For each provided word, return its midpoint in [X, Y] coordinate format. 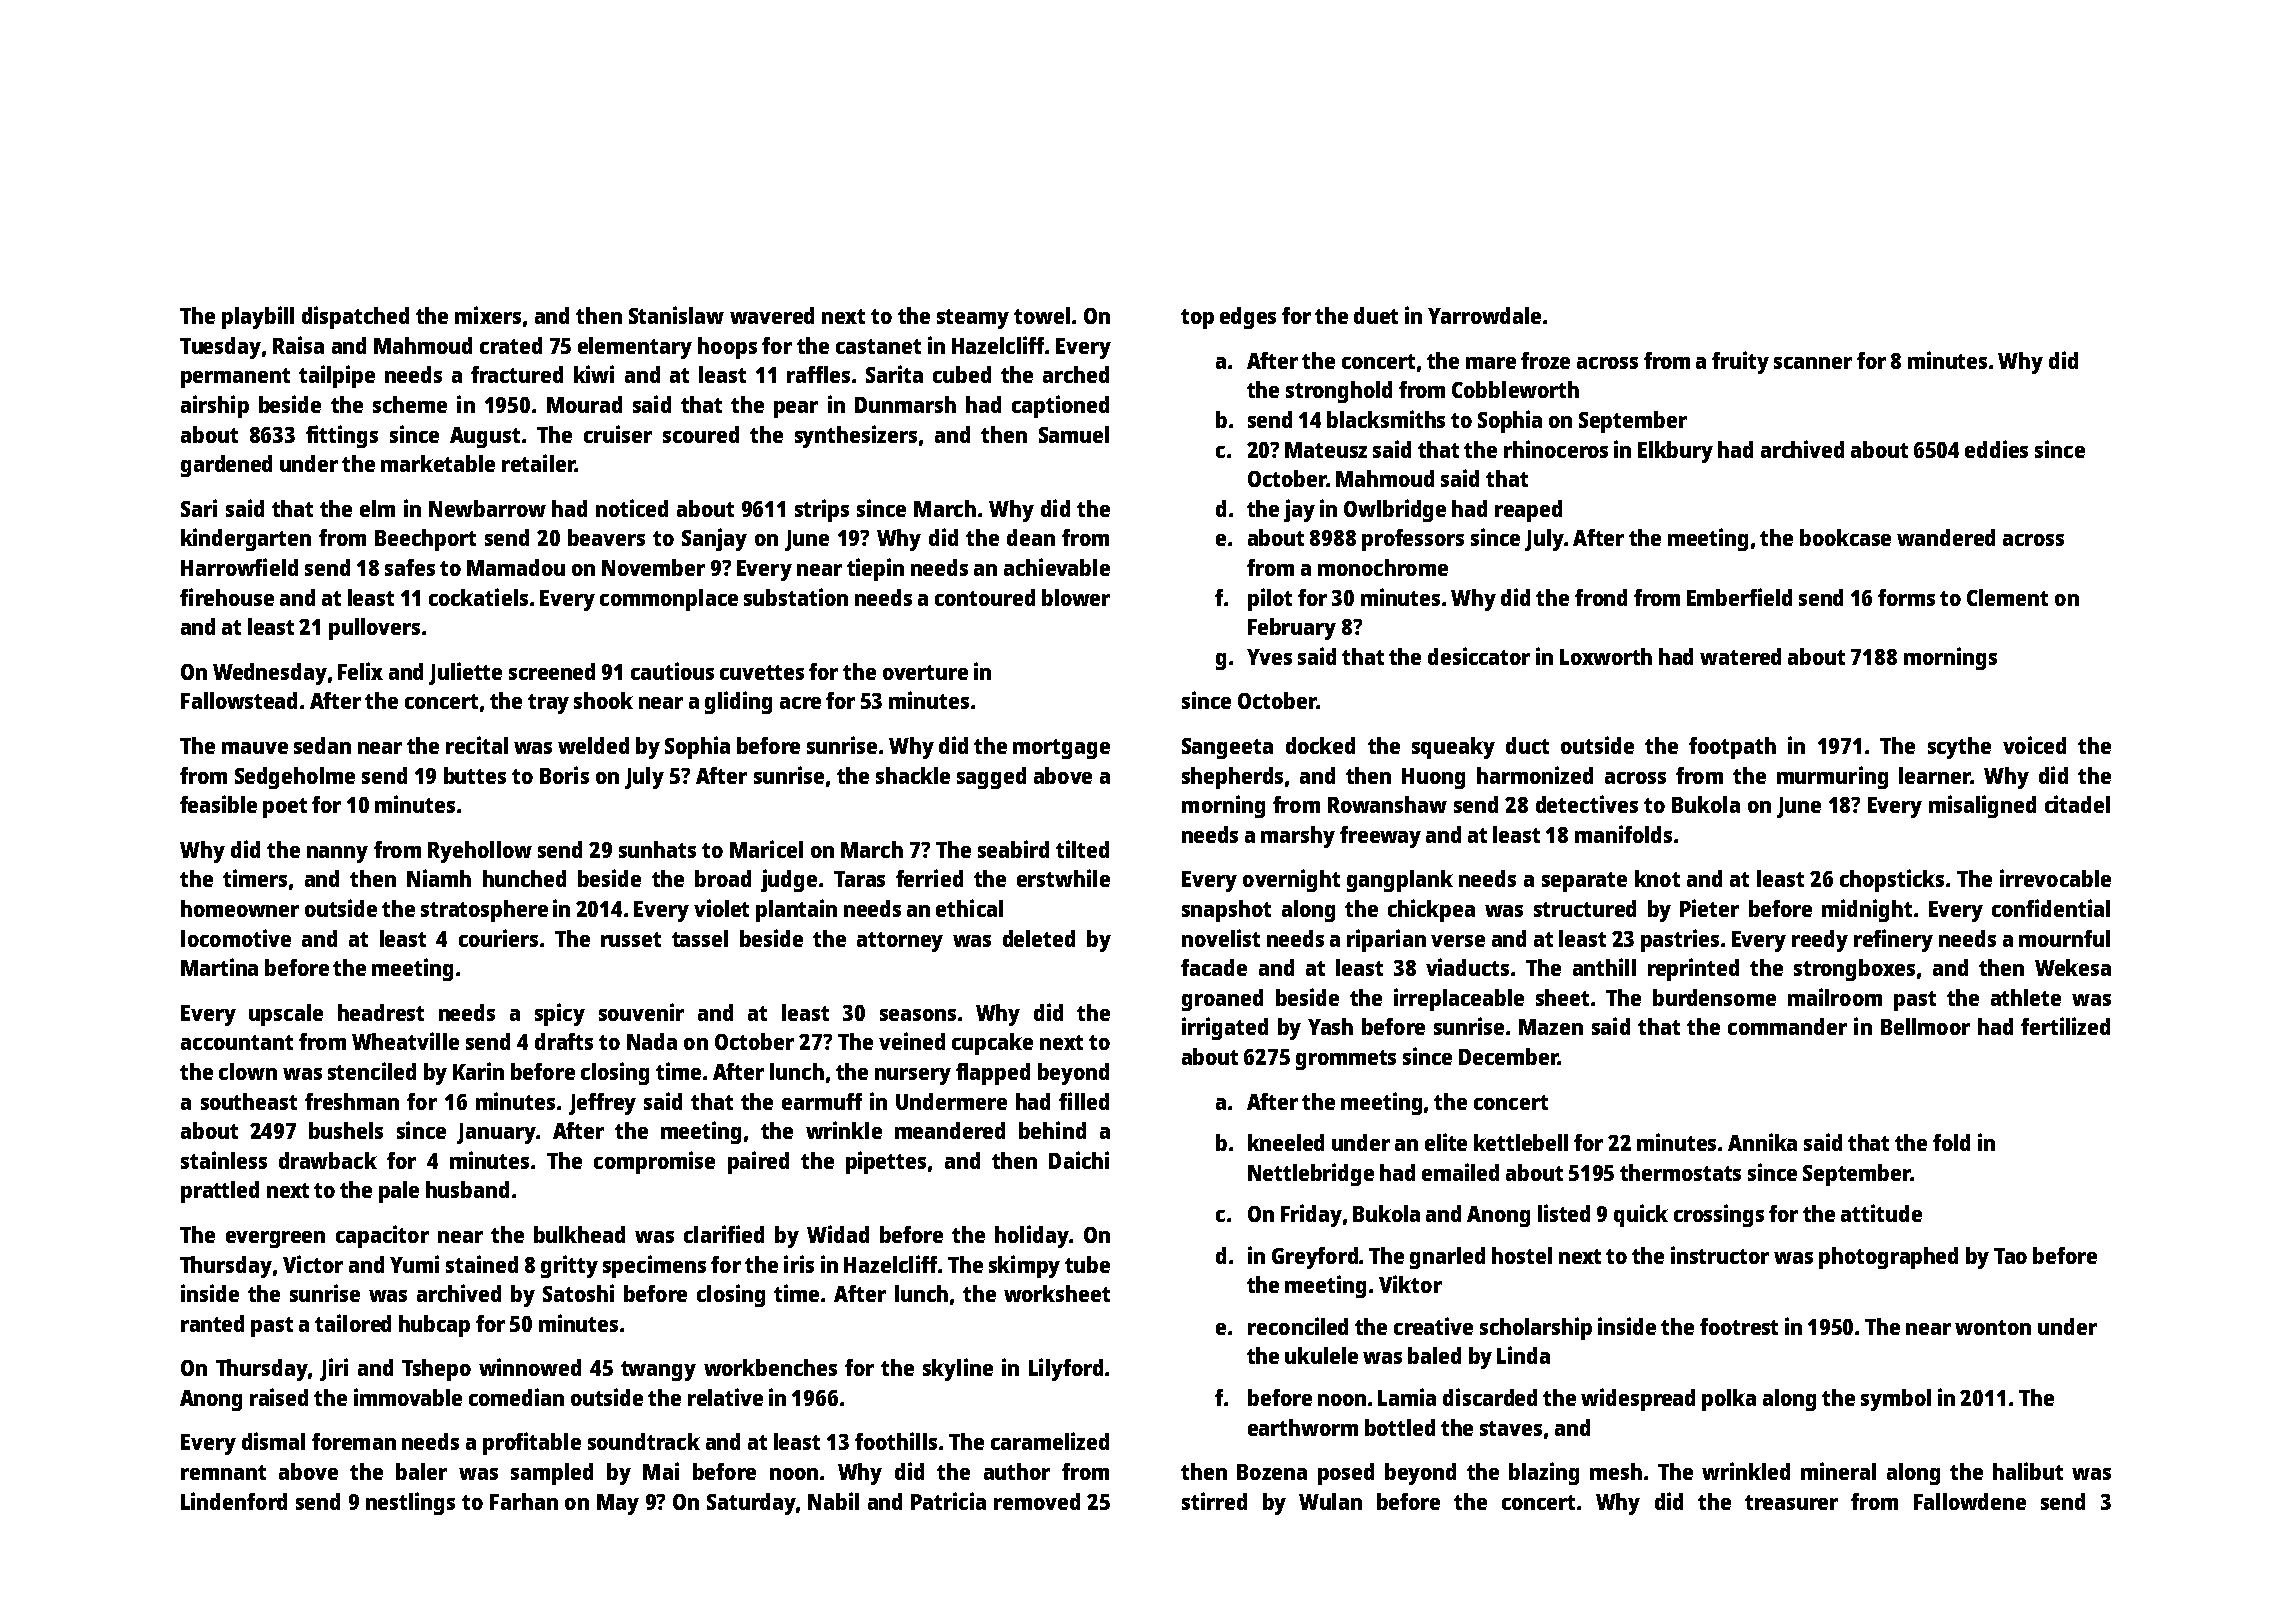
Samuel [1074, 434]
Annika [1762, 1142]
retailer [538, 463]
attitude [1881, 1213]
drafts [564, 1041]
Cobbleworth [1515, 389]
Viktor [1410, 1284]
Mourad [584, 404]
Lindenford [234, 1501]
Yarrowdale [1484, 315]
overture [925, 672]
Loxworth [1606, 656]
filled [1084, 1101]
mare [1491, 363]
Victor [313, 1264]
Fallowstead [239, 700]
